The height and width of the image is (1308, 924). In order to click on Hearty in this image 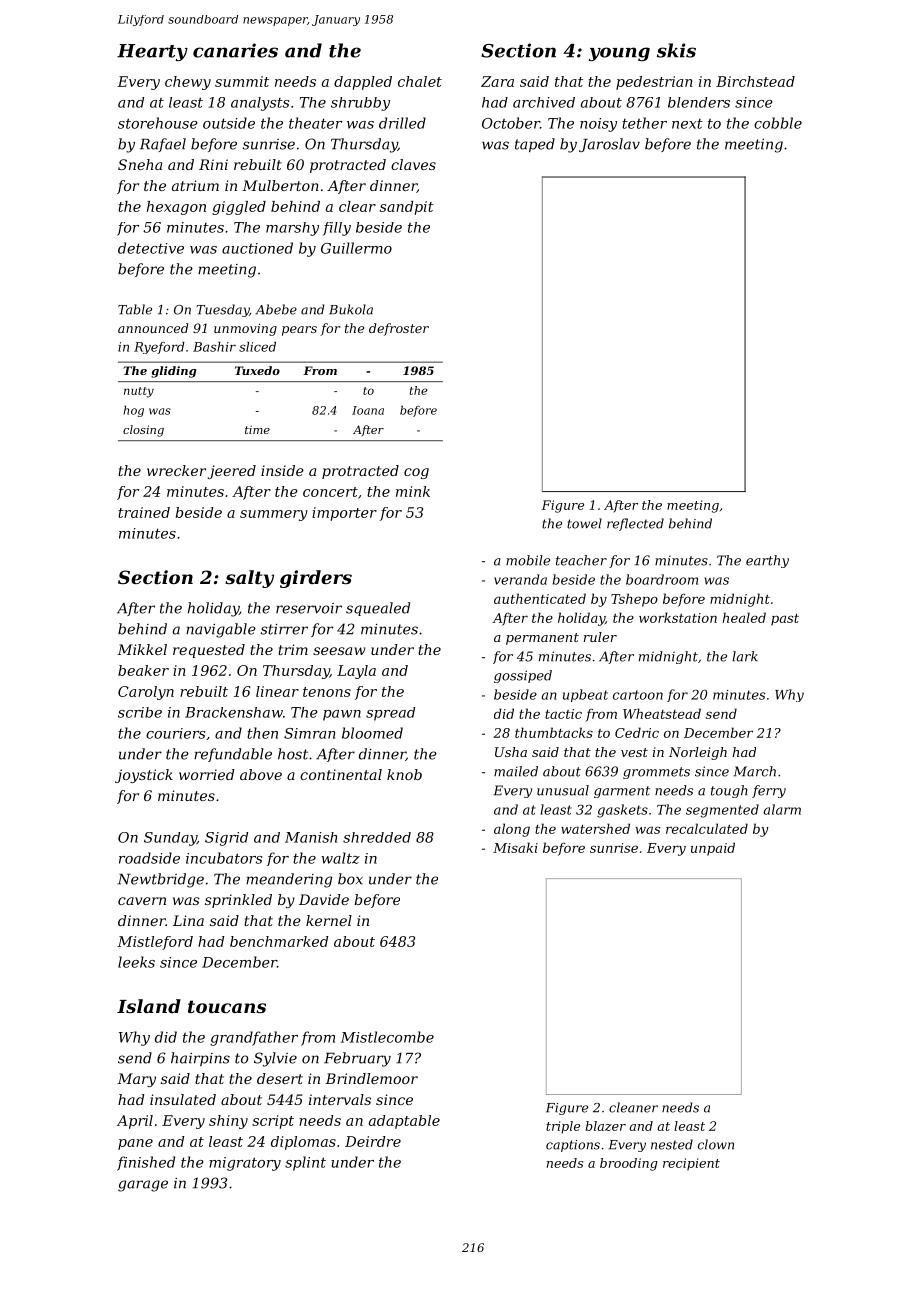, I will do `click(152, 52)`.
